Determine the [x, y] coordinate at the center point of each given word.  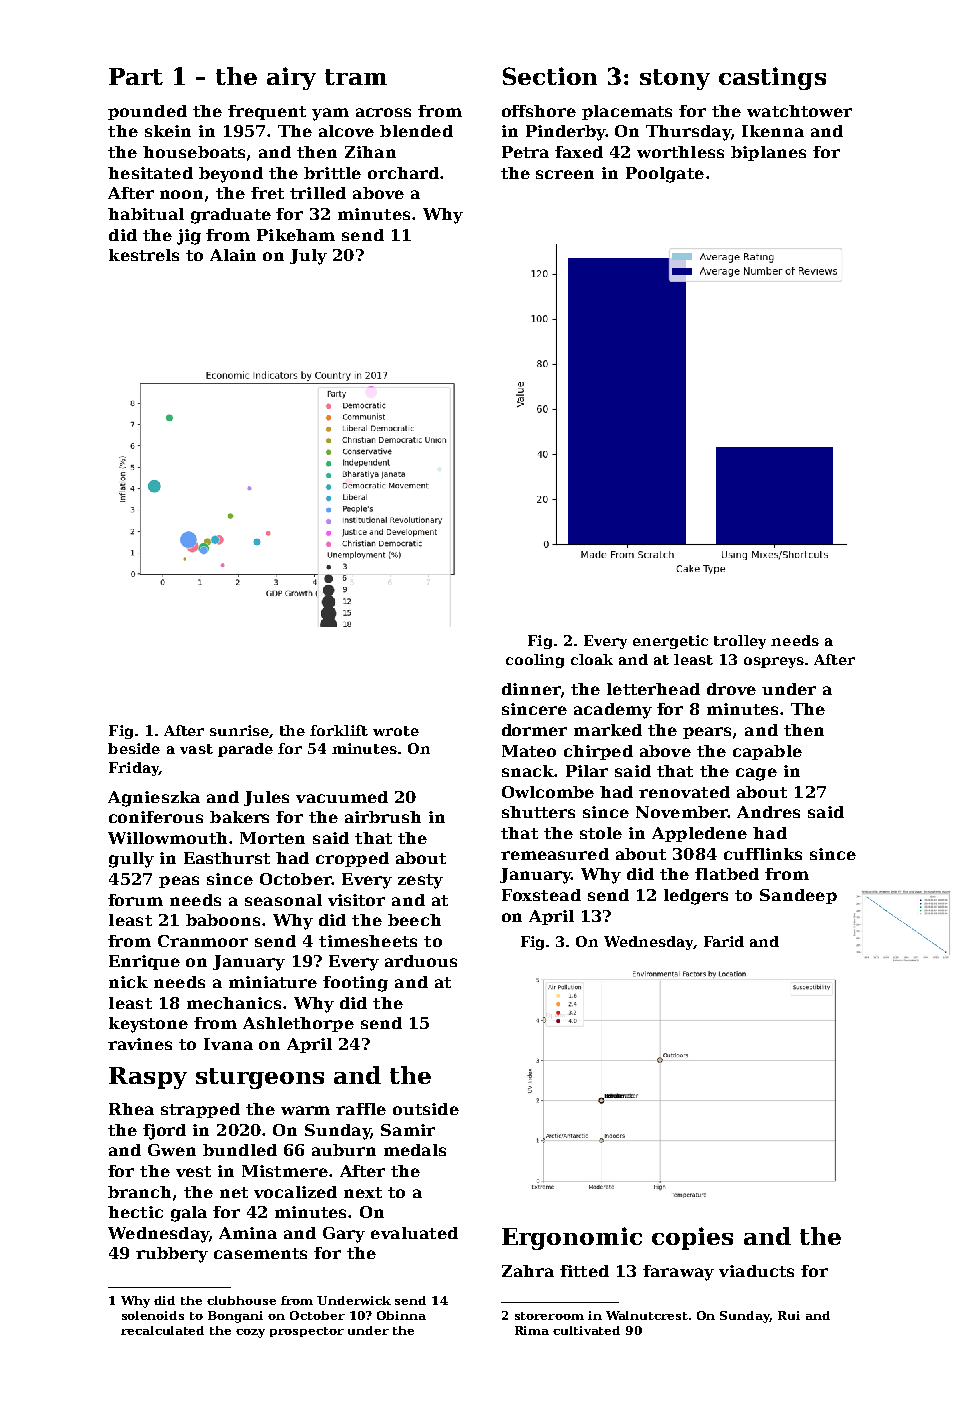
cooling [535, 661]
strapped [200, 1110]
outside [426, 1109]
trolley [740, 642]
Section [550, 76]
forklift [339, 730]
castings [772, 78]
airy [291, 78]
